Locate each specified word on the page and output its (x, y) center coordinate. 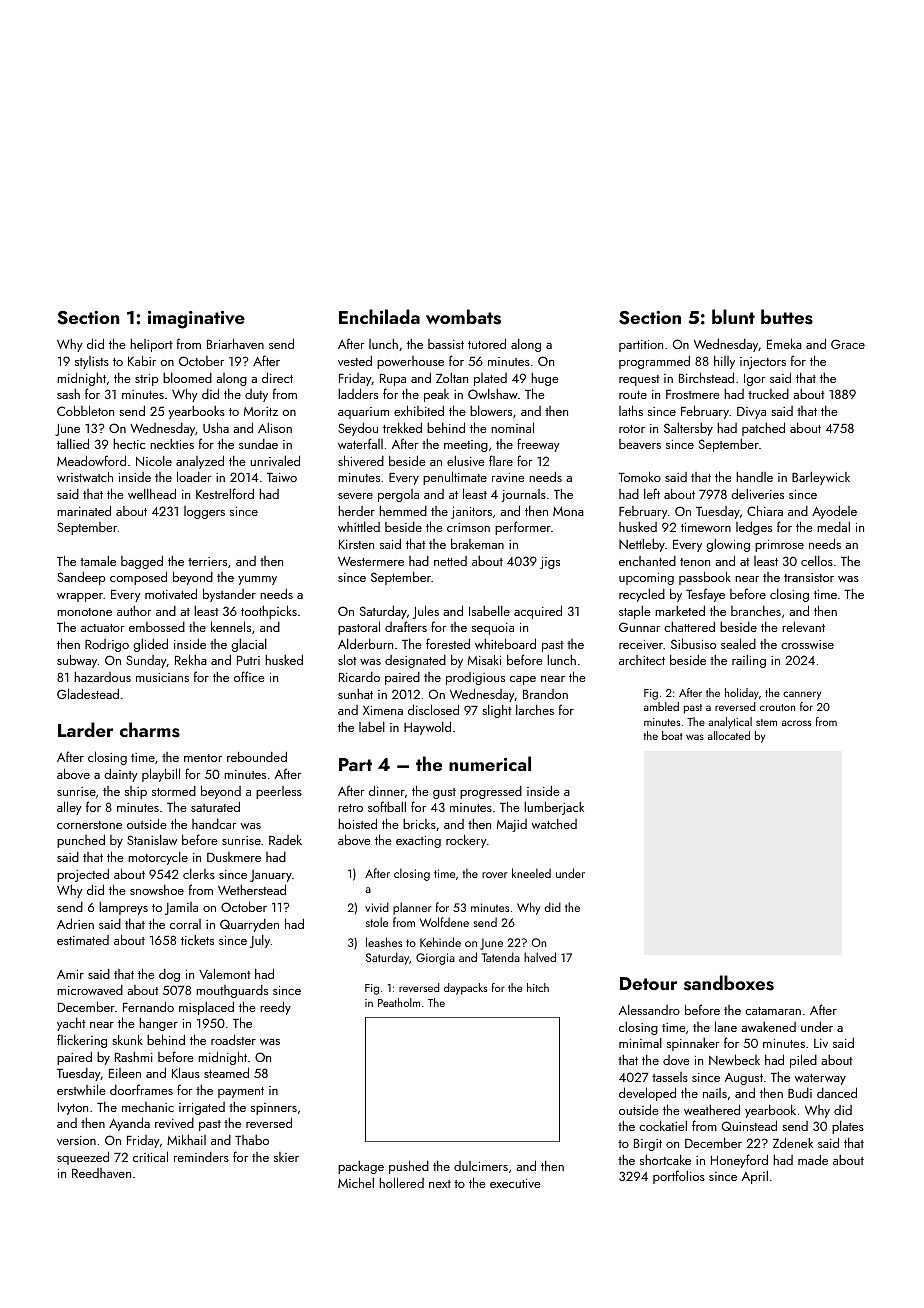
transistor (809, 577)
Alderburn (365, 643)
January (271, 876)
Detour (648, 983)
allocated (729, 735)
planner (412, 908)
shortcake (665, 1160)
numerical (490, 763)
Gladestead (88, 693)
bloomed (187, 378)
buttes (787, 317)
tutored (487, 343)
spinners (274, 1109)
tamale (98, 561)
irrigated (202, 1108)
